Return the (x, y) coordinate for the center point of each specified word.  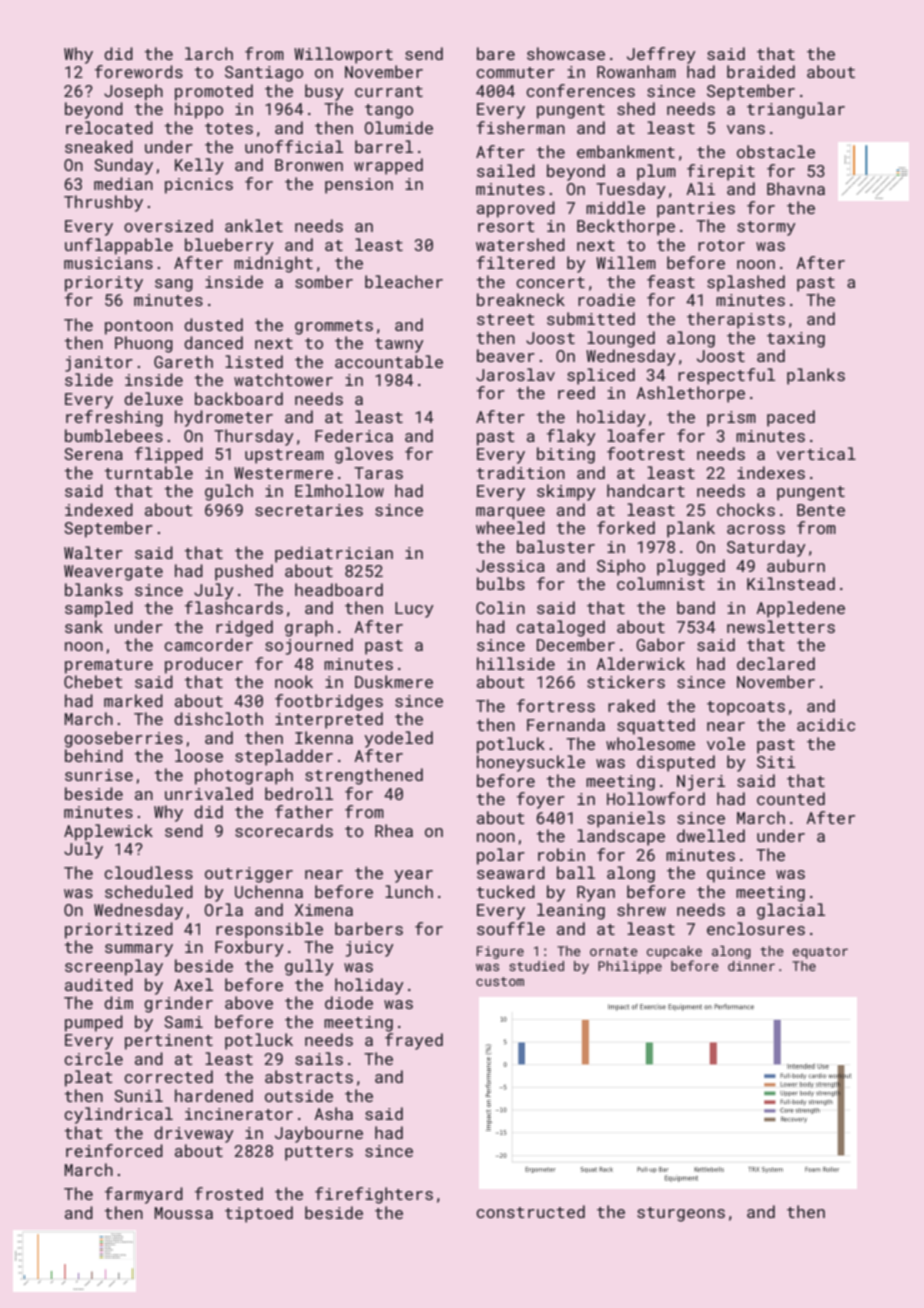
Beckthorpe (626, 227)
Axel (193, 984)
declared (776, 663)
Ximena (324, 910)
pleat (89, 1078)
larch (209, 53)
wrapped (388, 166)
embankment (626, 151)
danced (213, 342)
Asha (333, 1113)
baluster (556, 546)
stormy (766, 228)
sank (84, 626)
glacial (791, 911)
